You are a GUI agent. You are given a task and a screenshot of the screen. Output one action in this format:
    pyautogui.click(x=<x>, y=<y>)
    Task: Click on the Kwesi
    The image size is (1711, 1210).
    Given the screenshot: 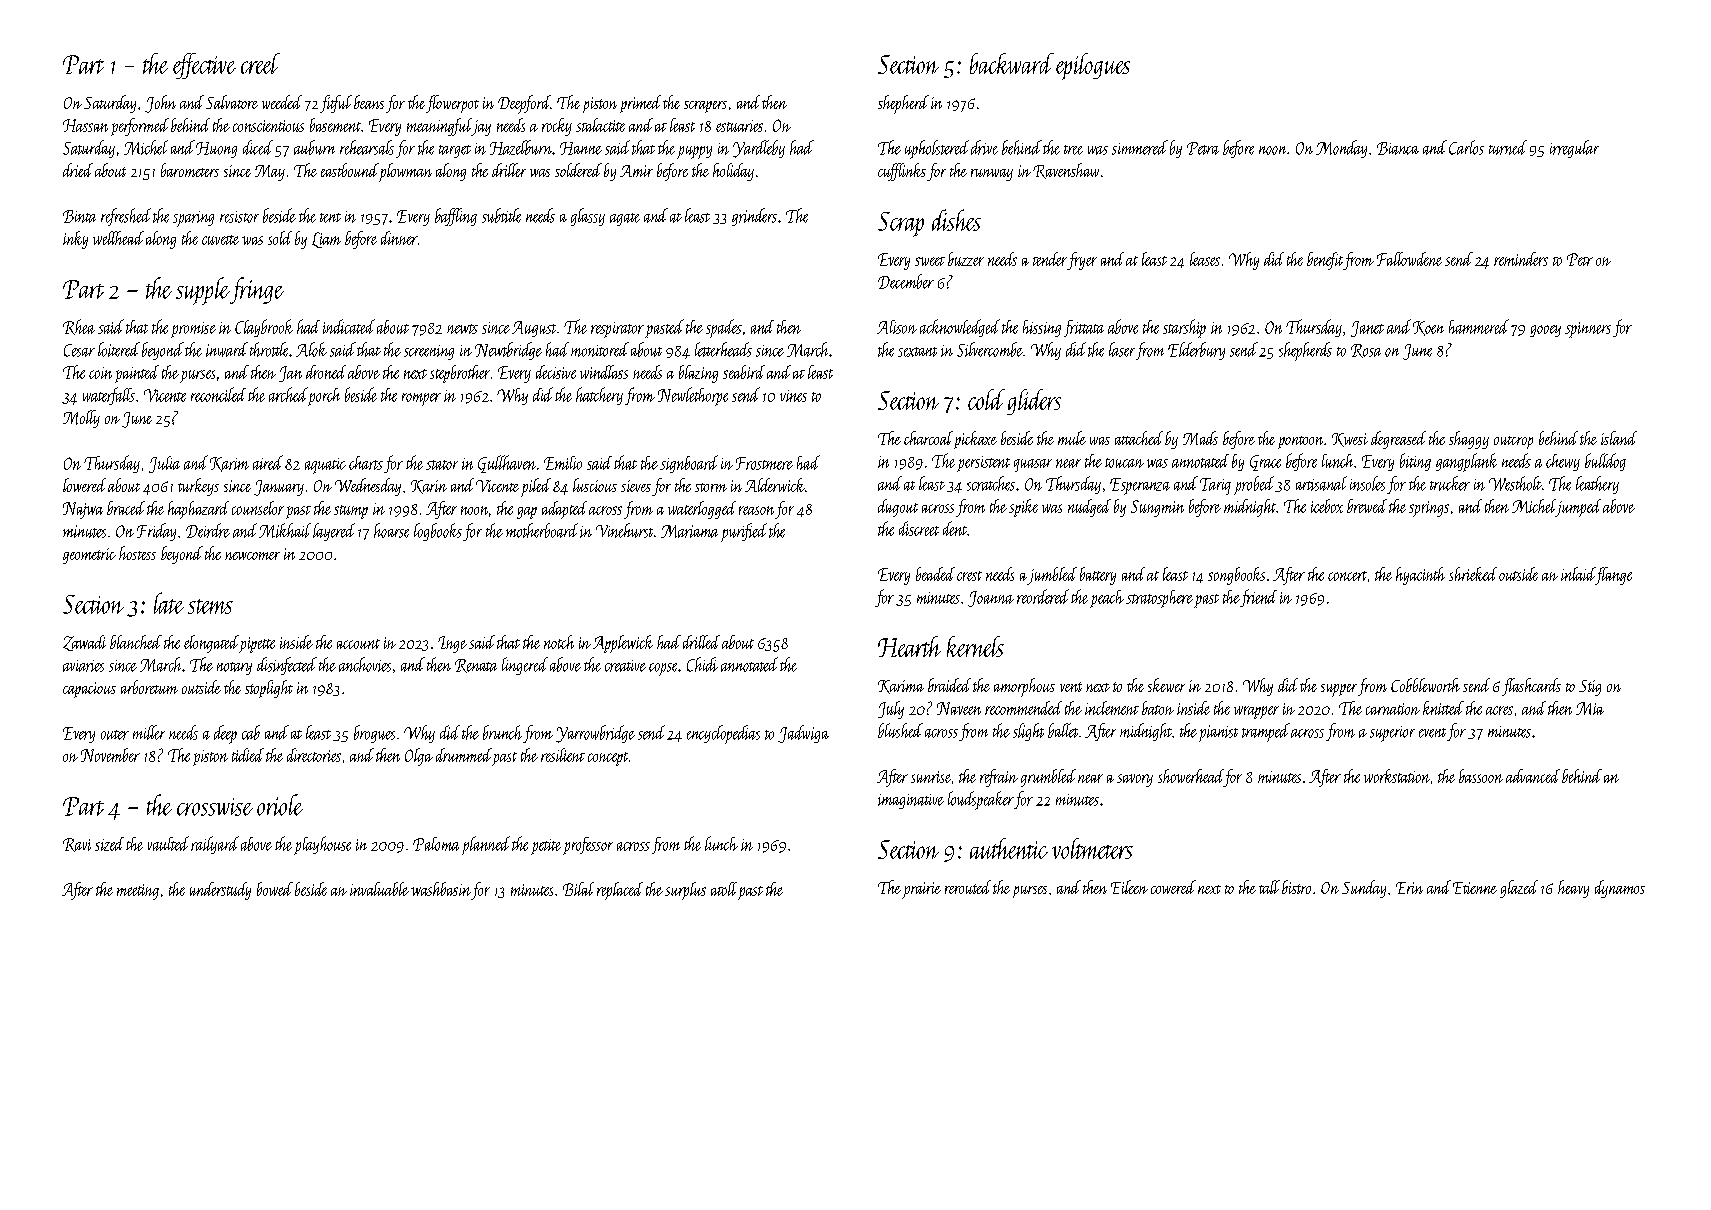 What is the action you would take?
    pyautogui.click(x=1350, y=440)
